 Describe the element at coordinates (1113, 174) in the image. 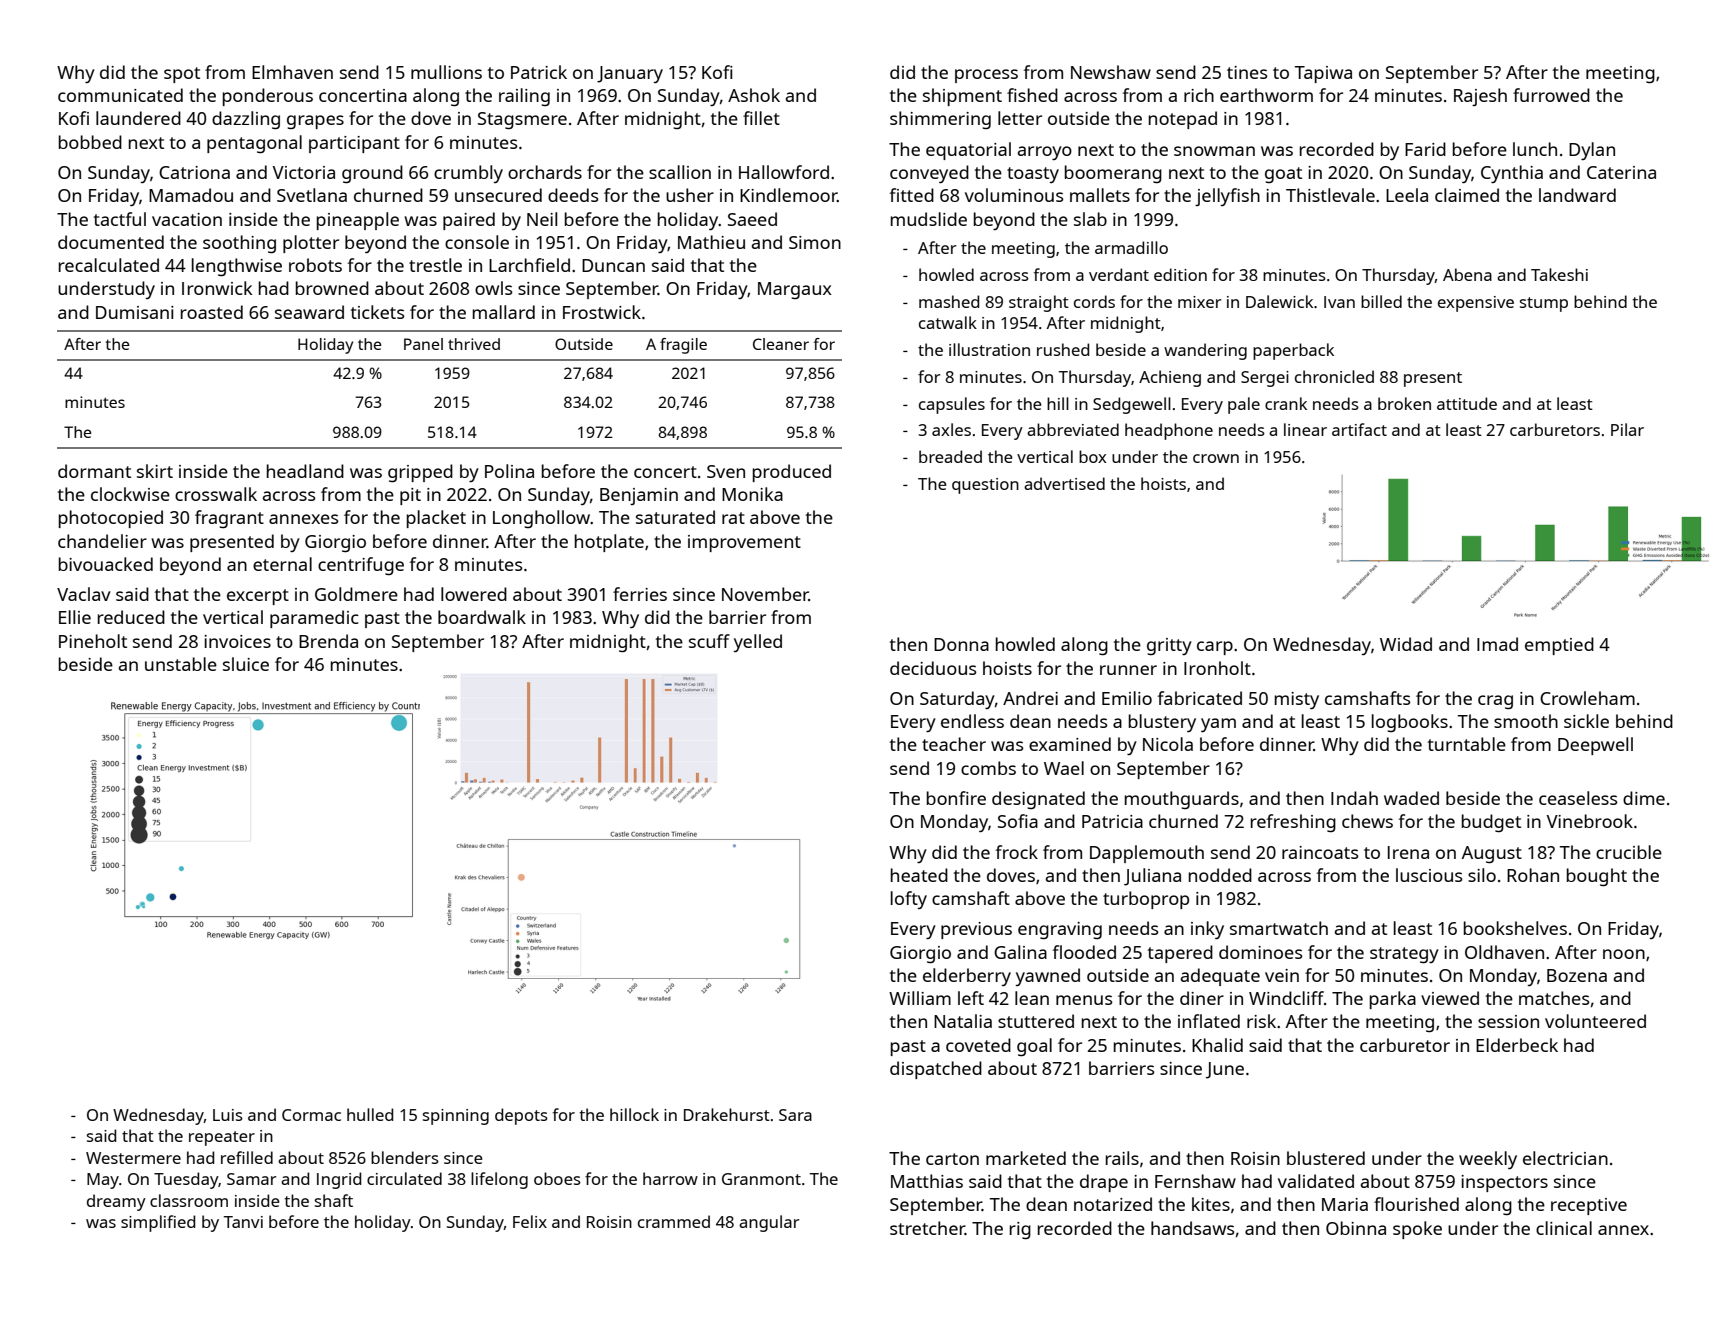

I see `boomerang` at that location.
